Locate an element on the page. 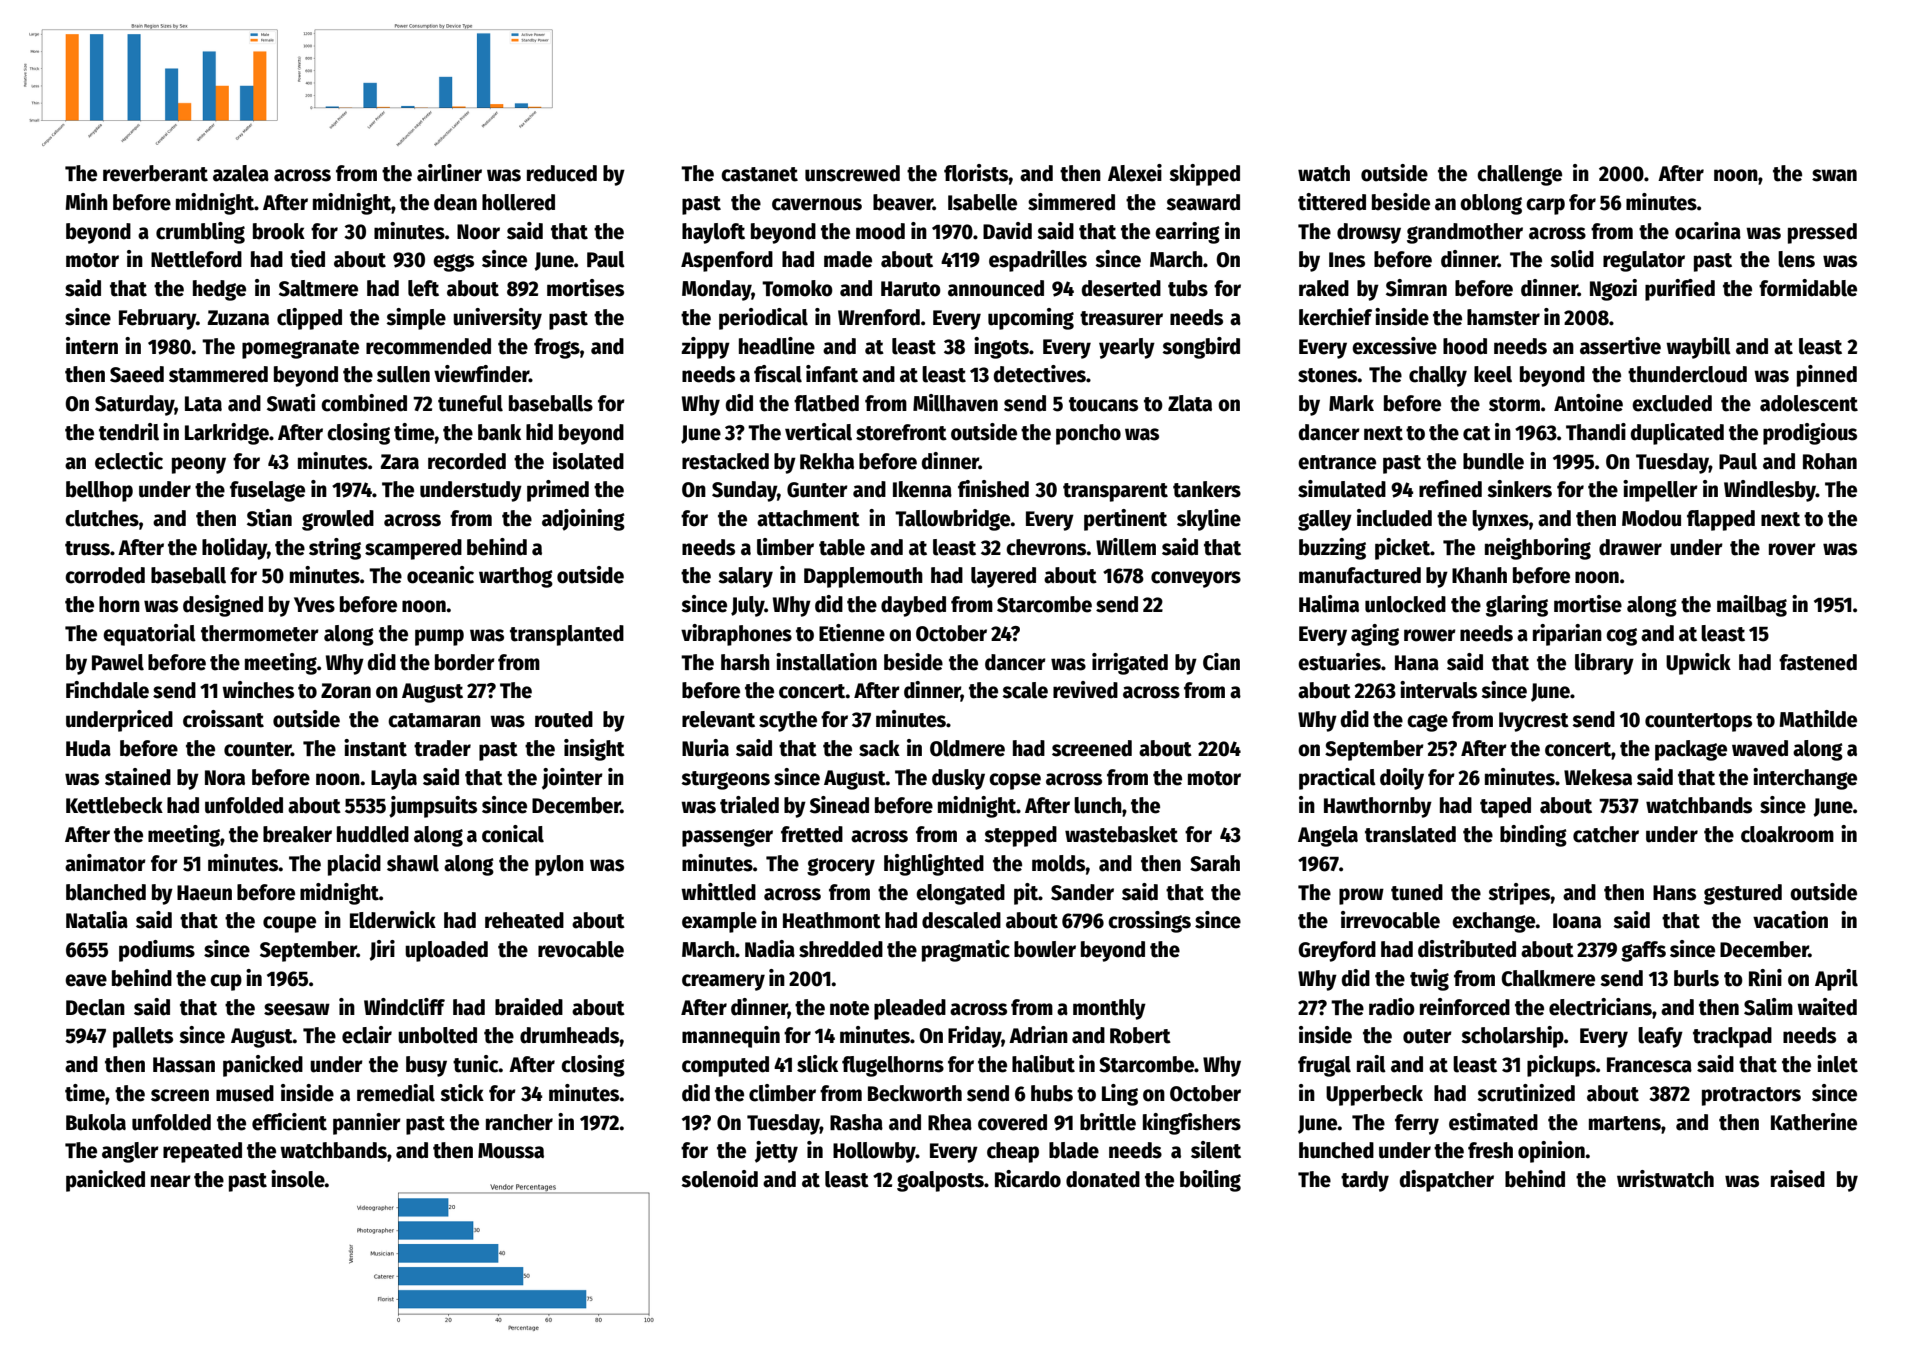 The image size is (1923, 1360). hayloft is located at coordinates (713, 233).
